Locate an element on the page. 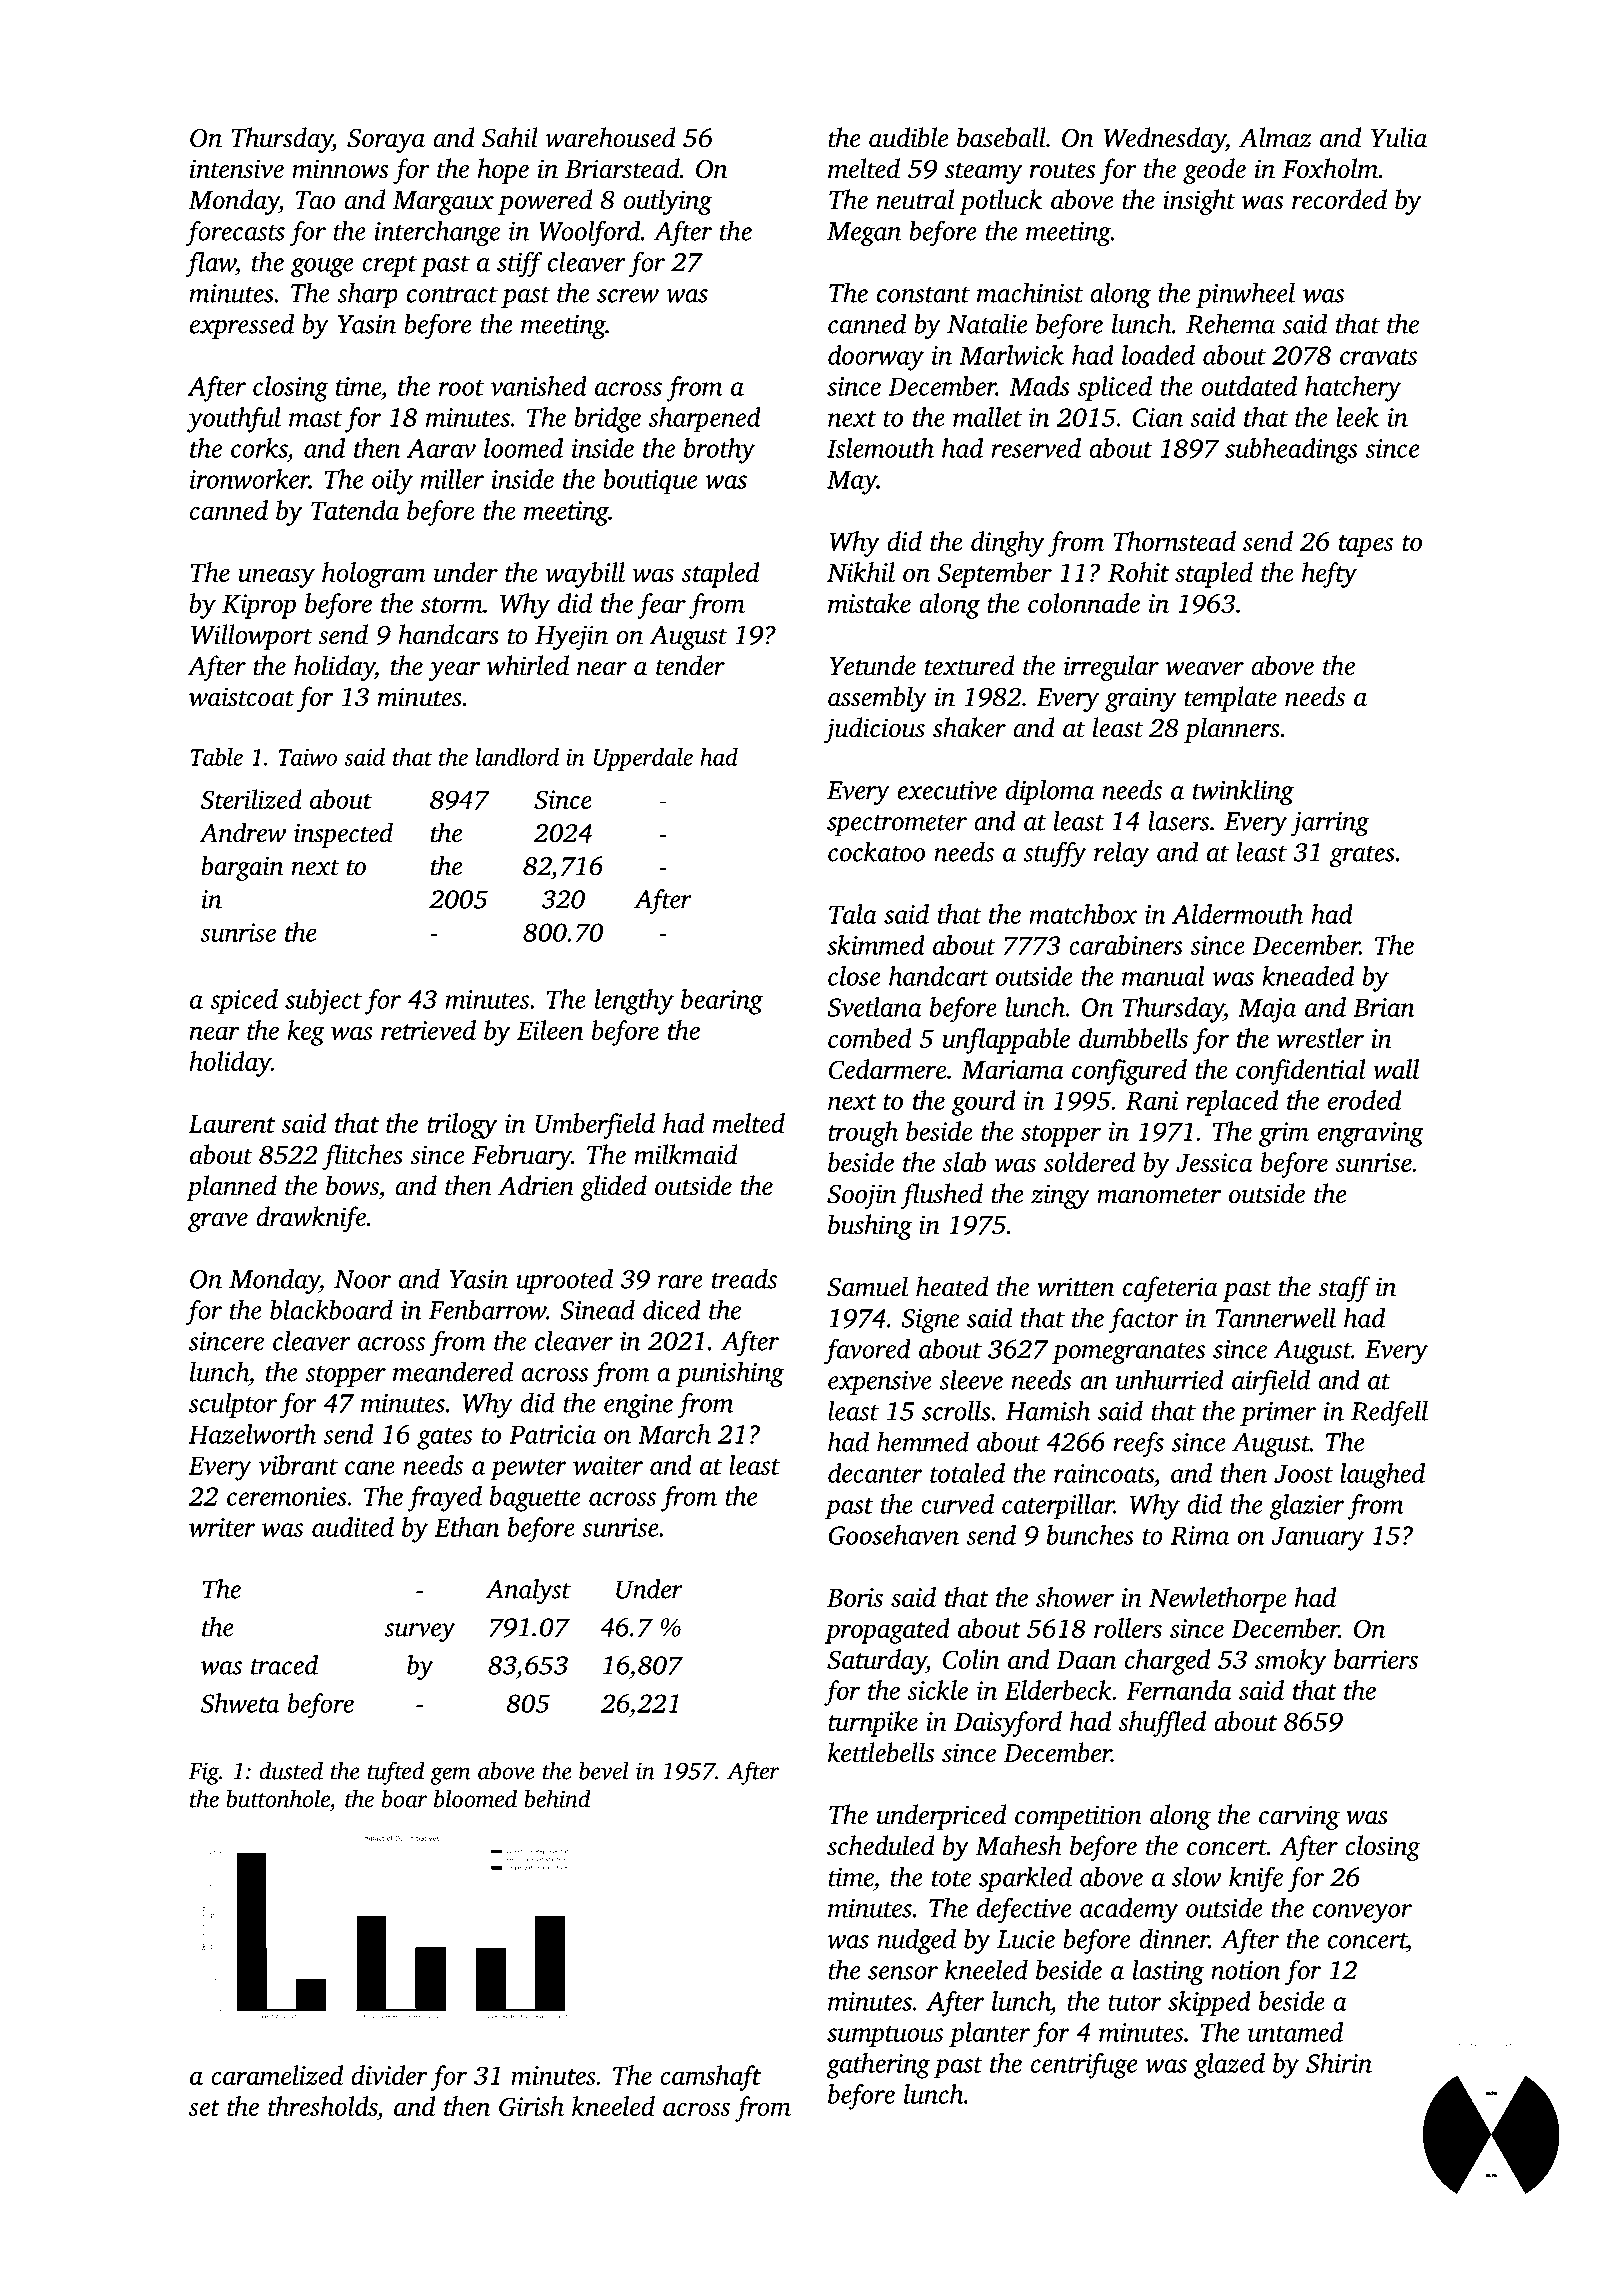  survey is located at coordinates (419, 1632).
